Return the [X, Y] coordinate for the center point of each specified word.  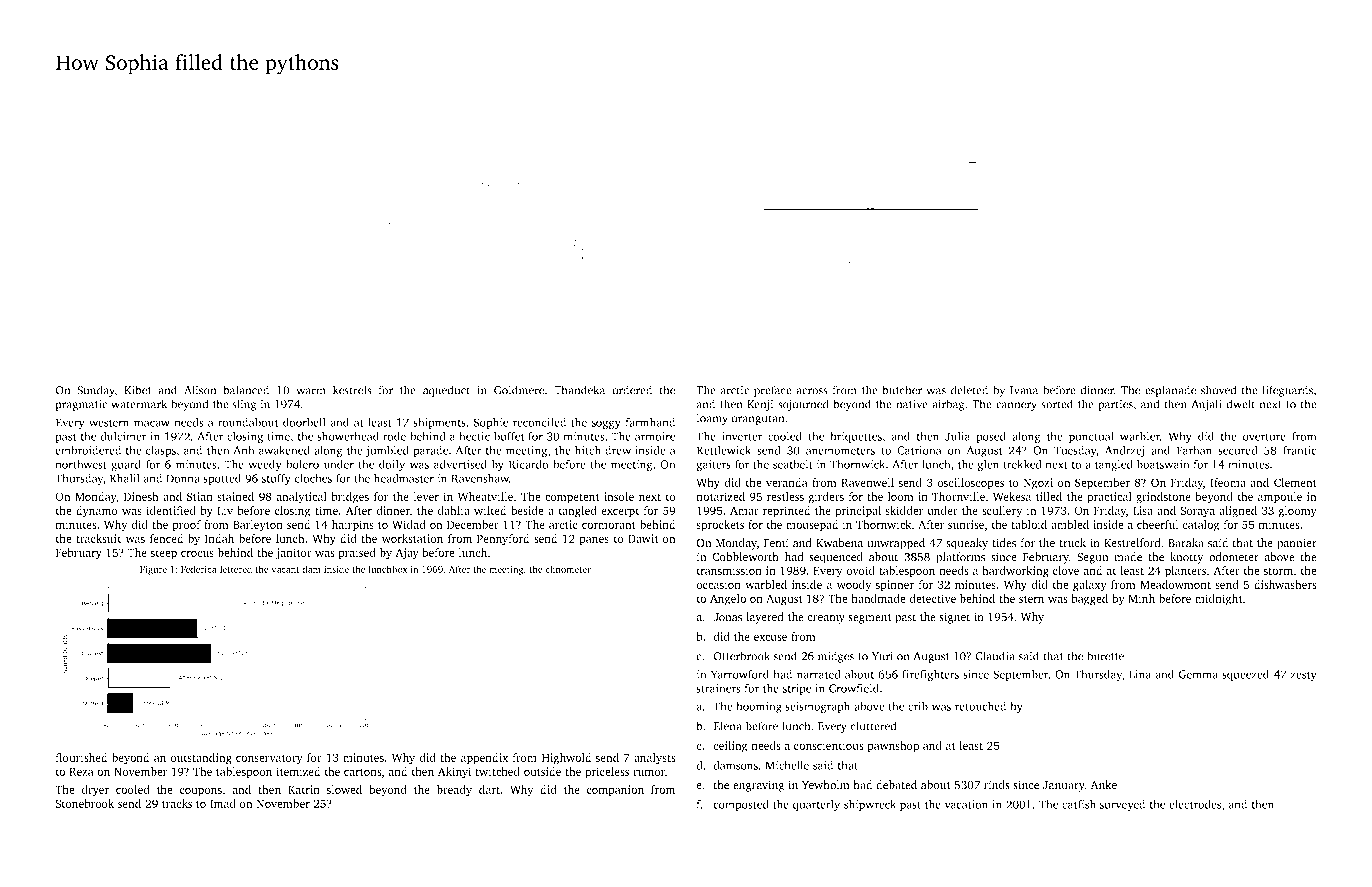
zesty [1303, 676]
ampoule [1280, 498]
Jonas [727, 617]
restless [785, 496]
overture [1264, 437]
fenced [166, 538]
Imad [223, 803]
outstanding [201, 759]
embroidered [88, 450]
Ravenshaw [480, 478]
